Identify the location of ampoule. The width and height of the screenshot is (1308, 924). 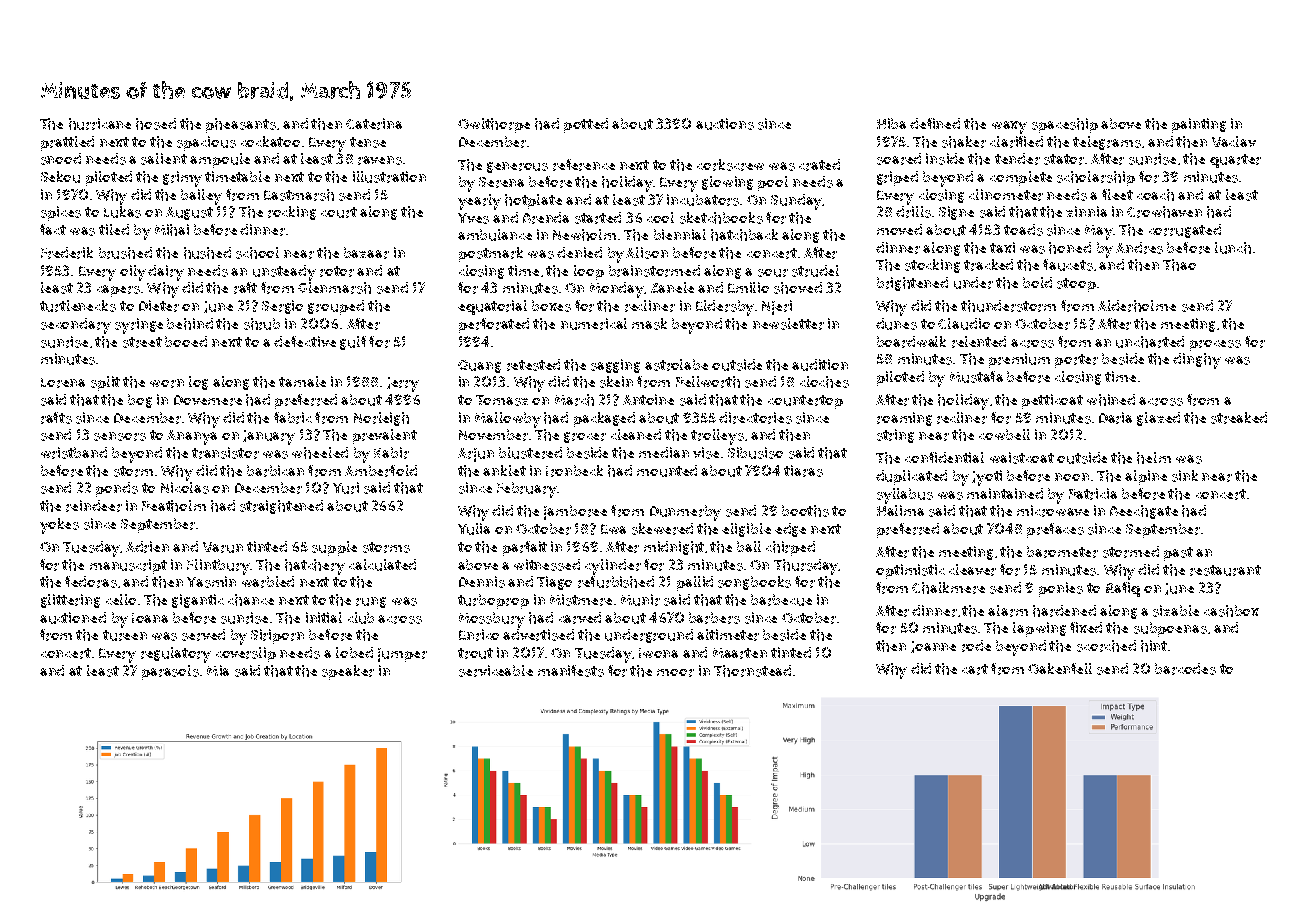
(220, 160).
